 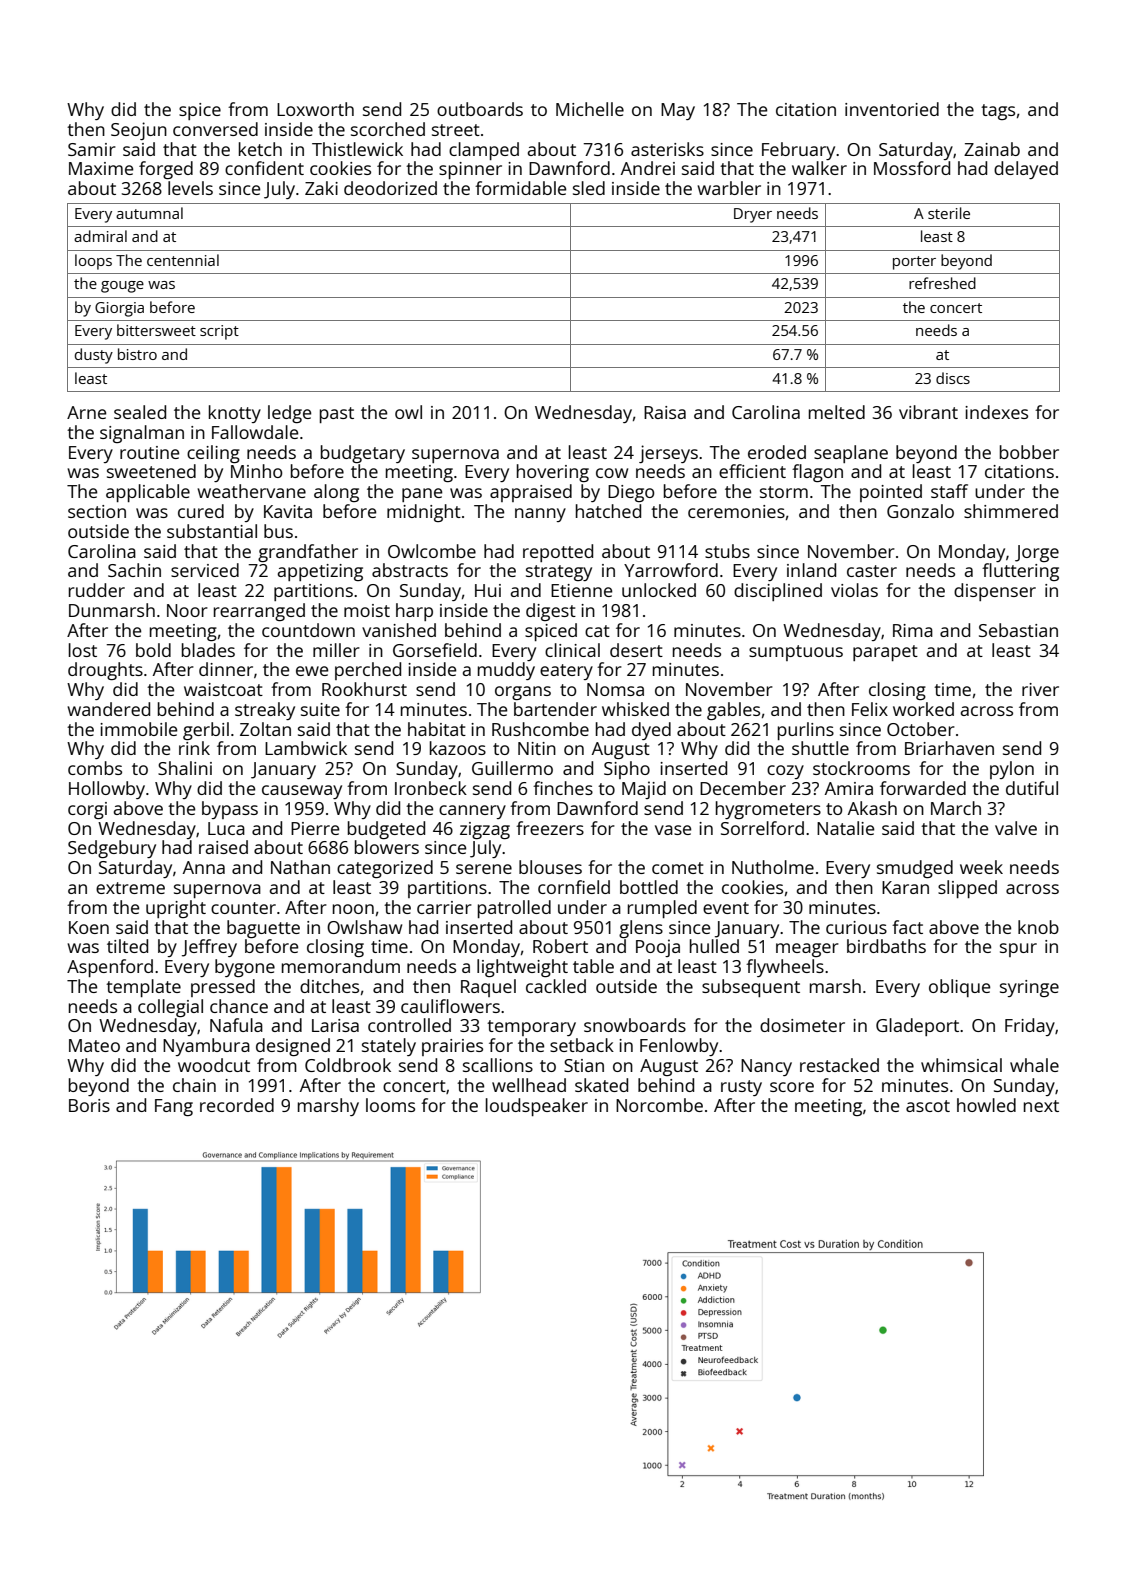 I want to click on Michelle, so click(x=590, y=109).
